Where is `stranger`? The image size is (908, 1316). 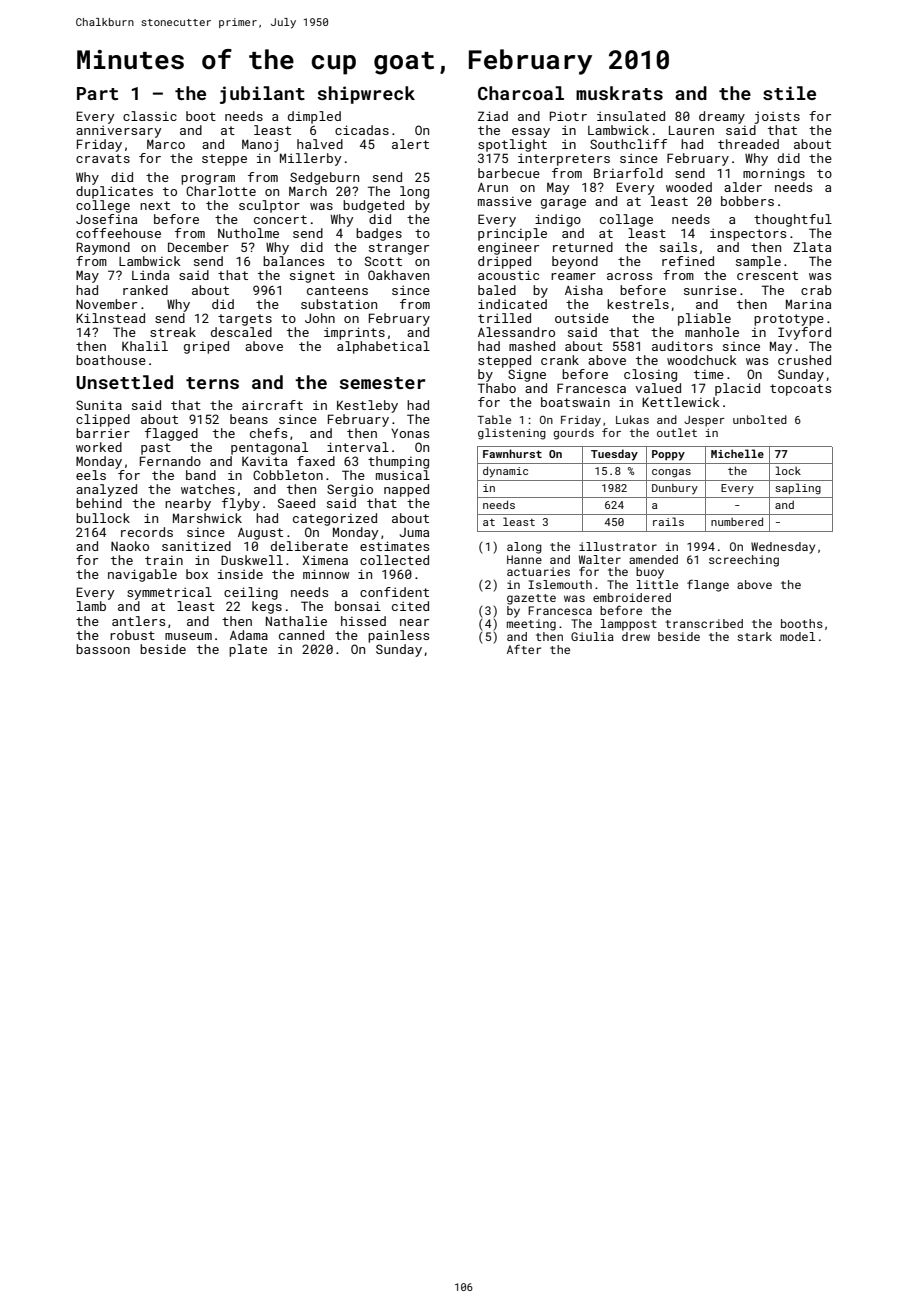
stranger is located at coordinates (399, 249).
